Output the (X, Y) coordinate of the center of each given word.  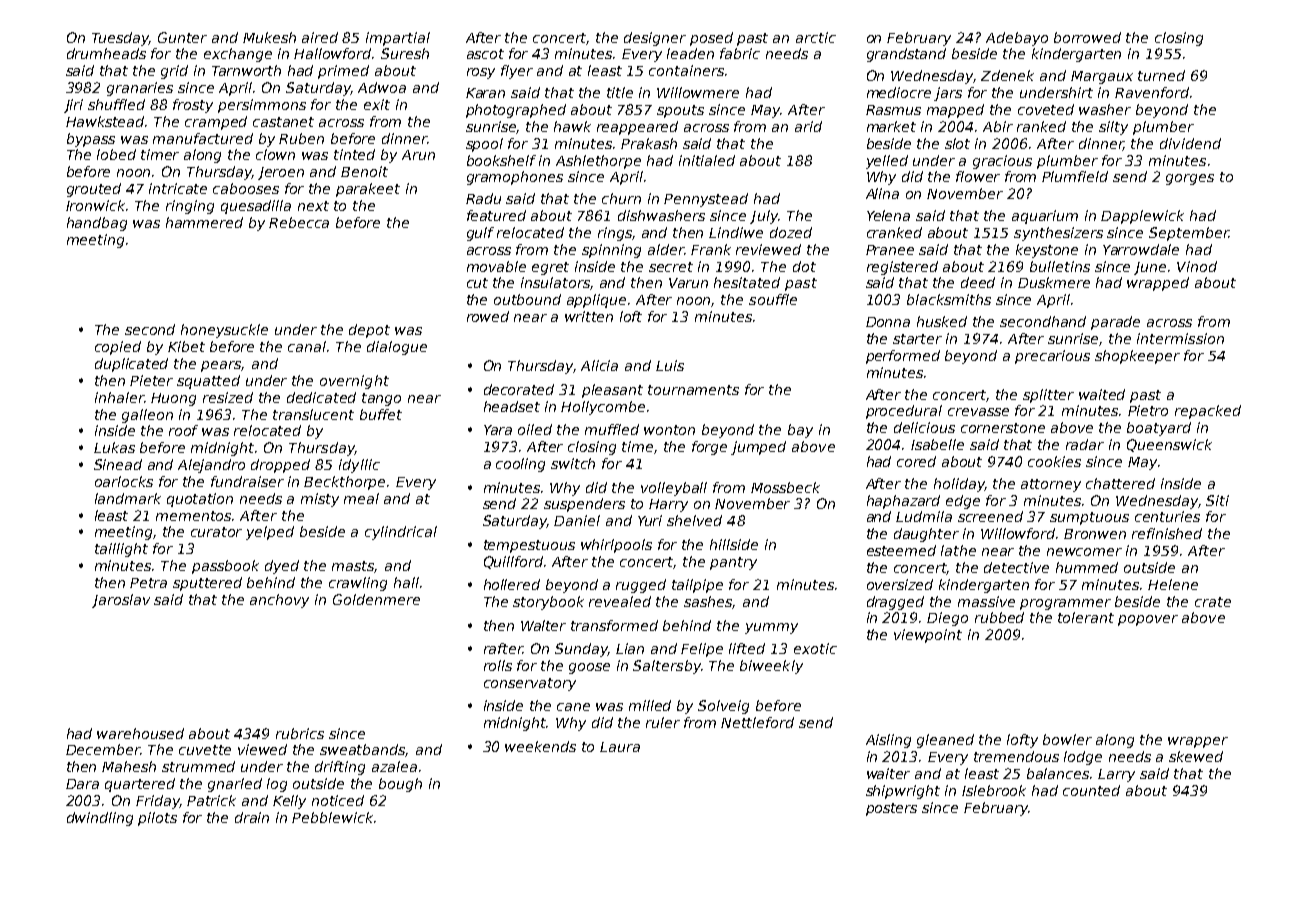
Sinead (118, 464)
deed (978, 282)
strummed (198, 766)
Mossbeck (785, 487)
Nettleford (757, 722)
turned (1161, 75)
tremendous (1016, 756)
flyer (517, 72)
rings (615, 234)
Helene (1173, 584)
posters (891, 809)
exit (377, 104)
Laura (620, 747)
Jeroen (281, 173)
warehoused (140, 733)
